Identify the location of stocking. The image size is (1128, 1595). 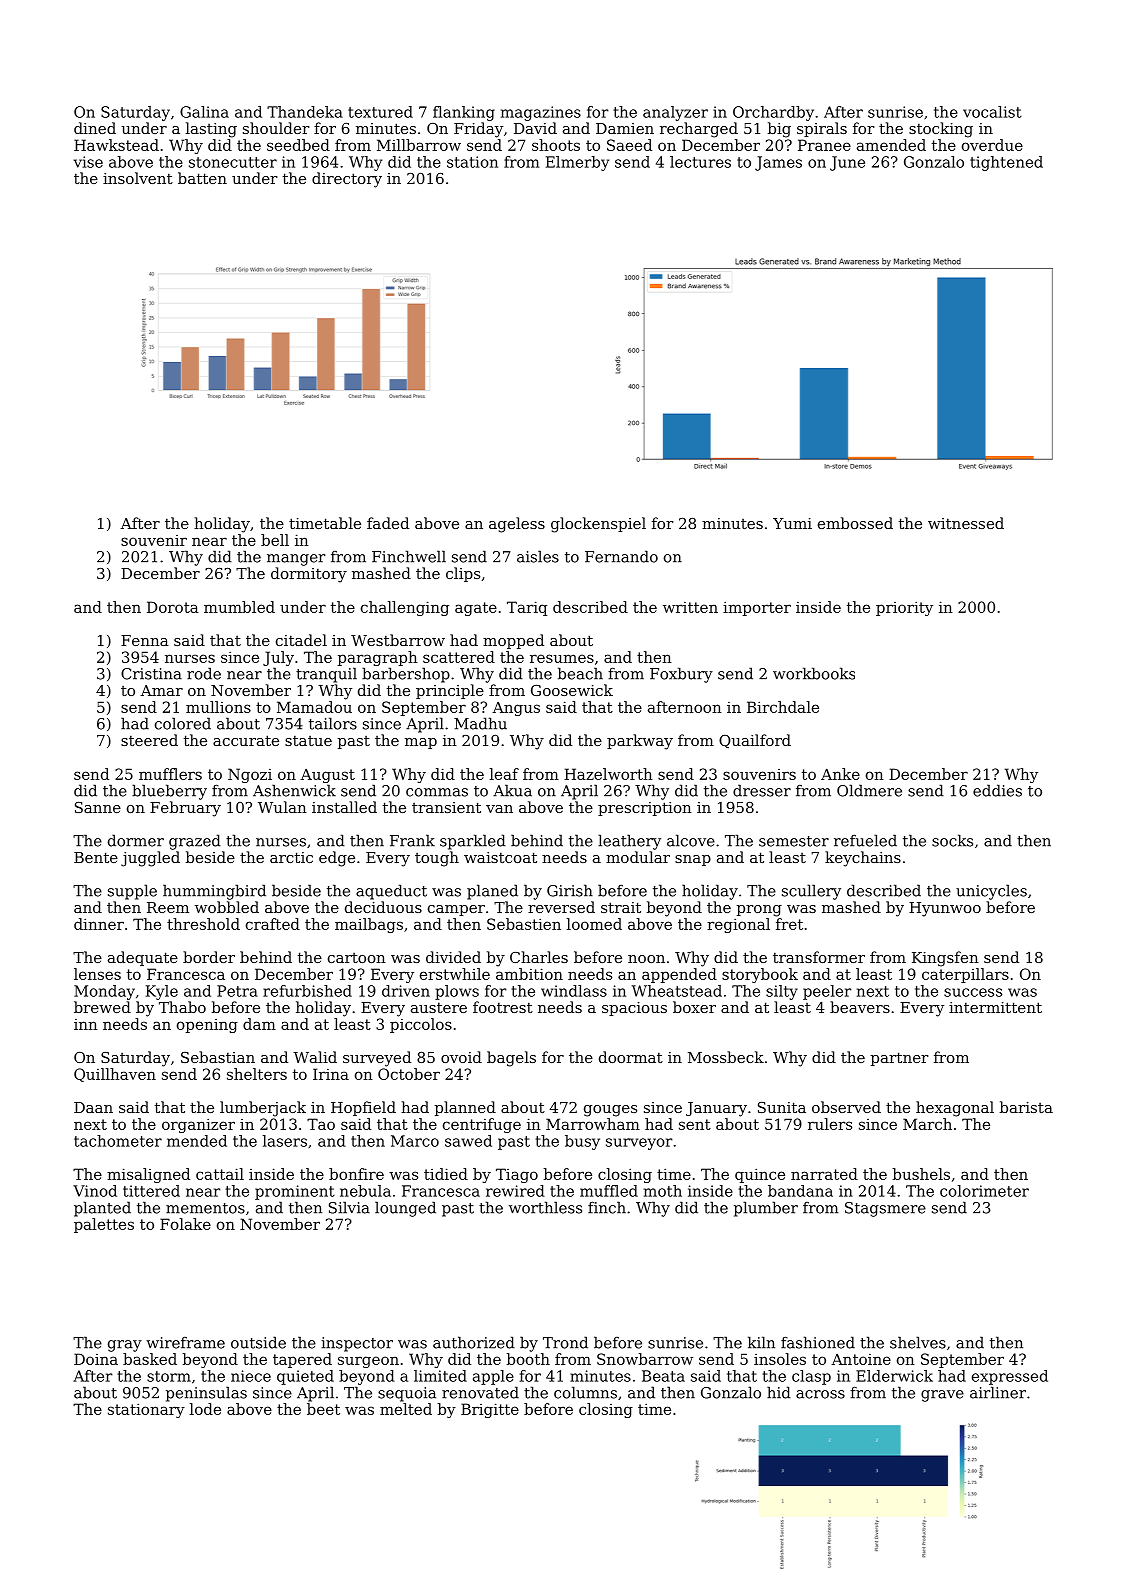
(941, 130).
